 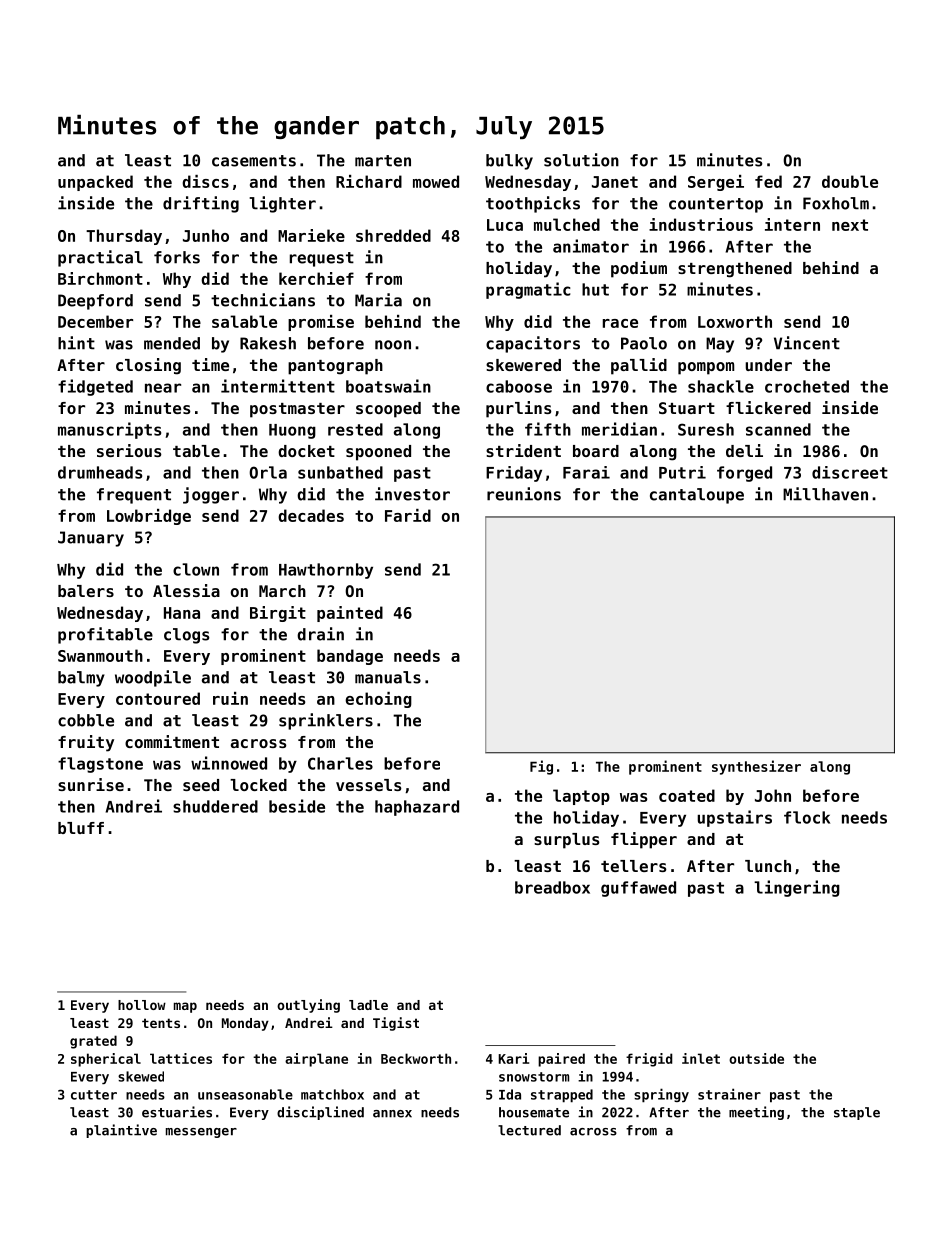 What do you see at coordinates (86, 743) in the screenshot?
I see `fruity` at bounding box center [86, 743].
